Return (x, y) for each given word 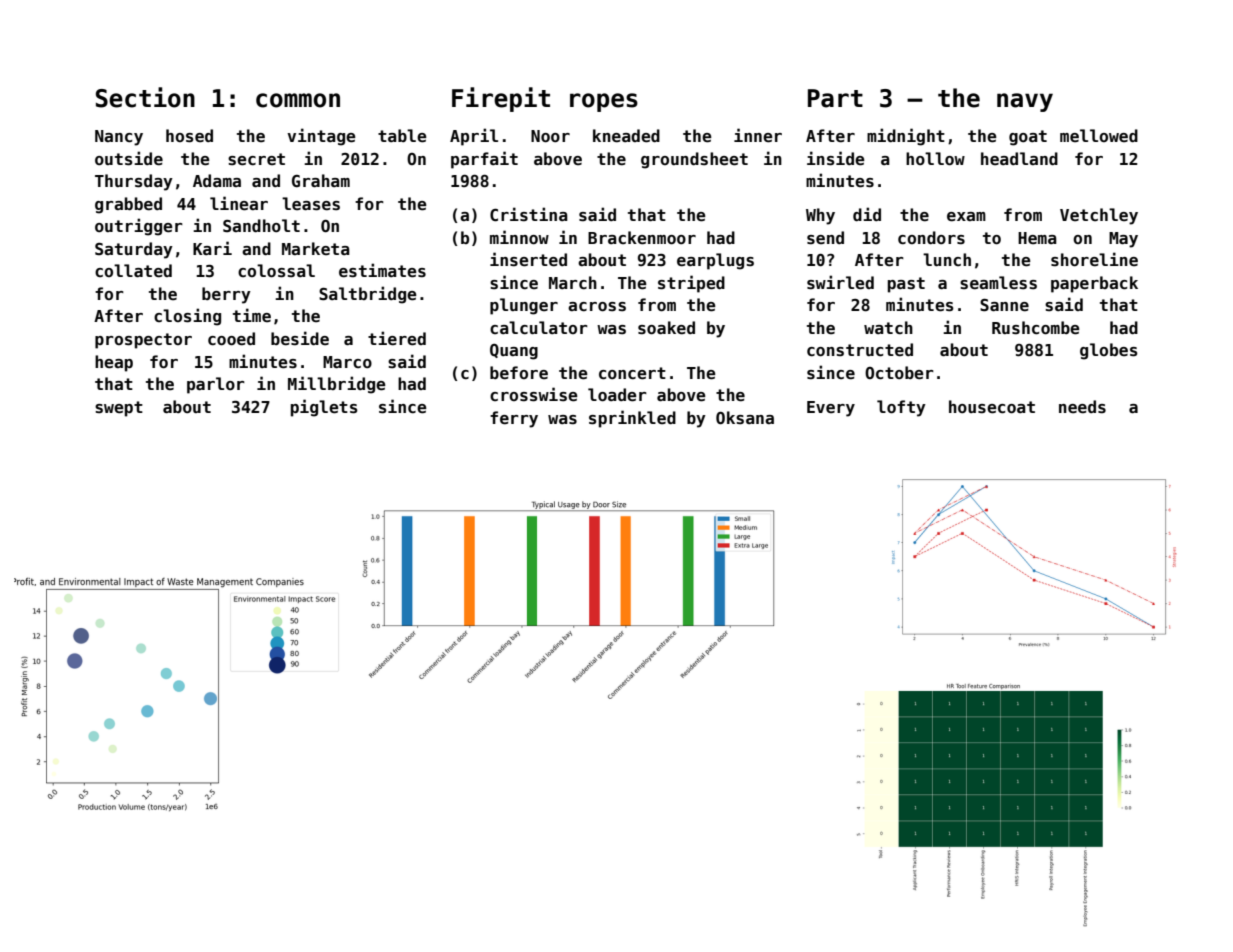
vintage (321, 137)
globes (1109, 351)
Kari (212, 248)
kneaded (626, 136)
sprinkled (632, 419)
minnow (519, 237)
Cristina (529, 214)
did (867, 214)
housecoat (992, 407)
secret (256, 159)
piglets (324, 408)
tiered (397, 338)
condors (931, 237)
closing (187, 317)
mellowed (1099, 135)
